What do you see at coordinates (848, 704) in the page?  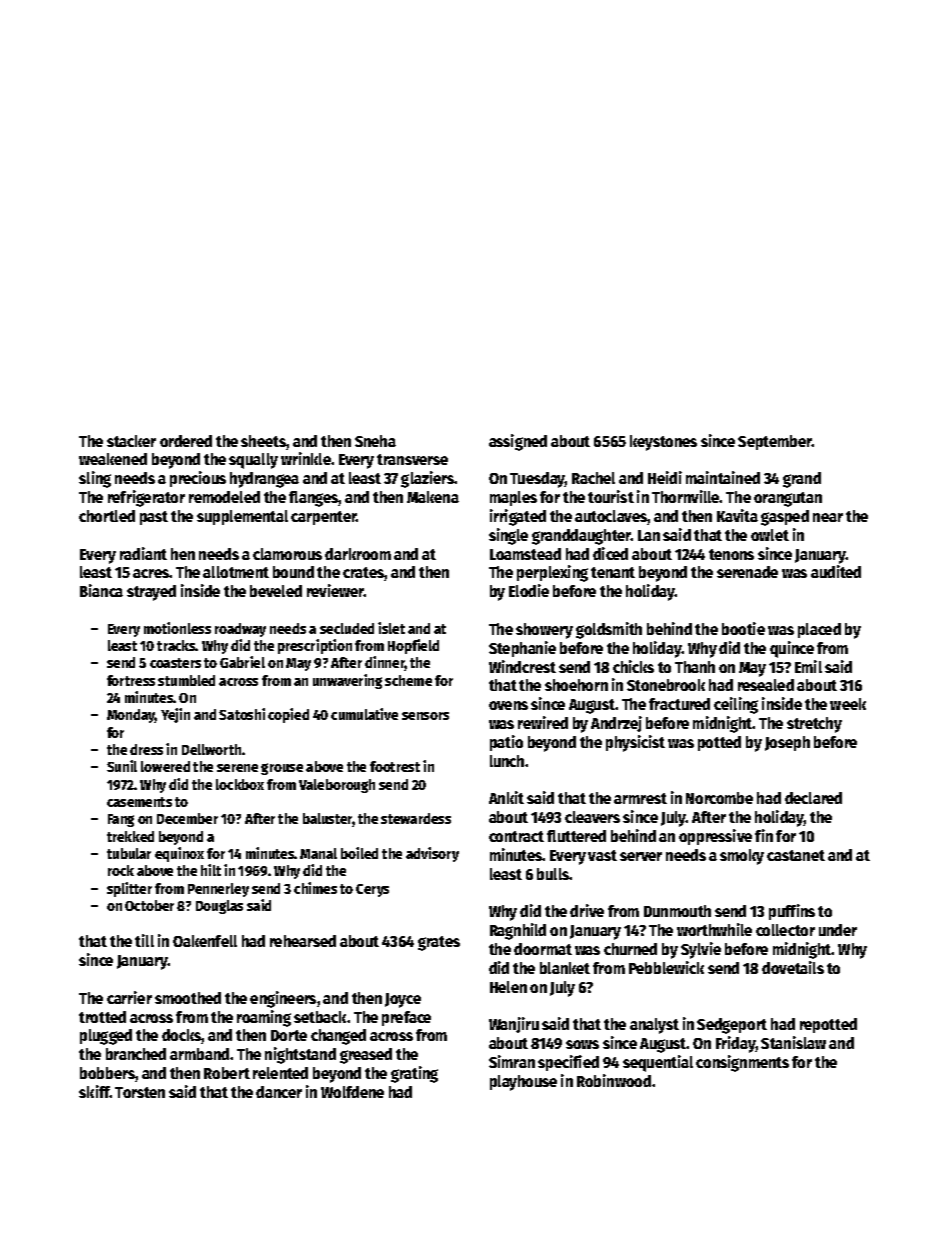 I see `week` at bounding box center [848, 704].
